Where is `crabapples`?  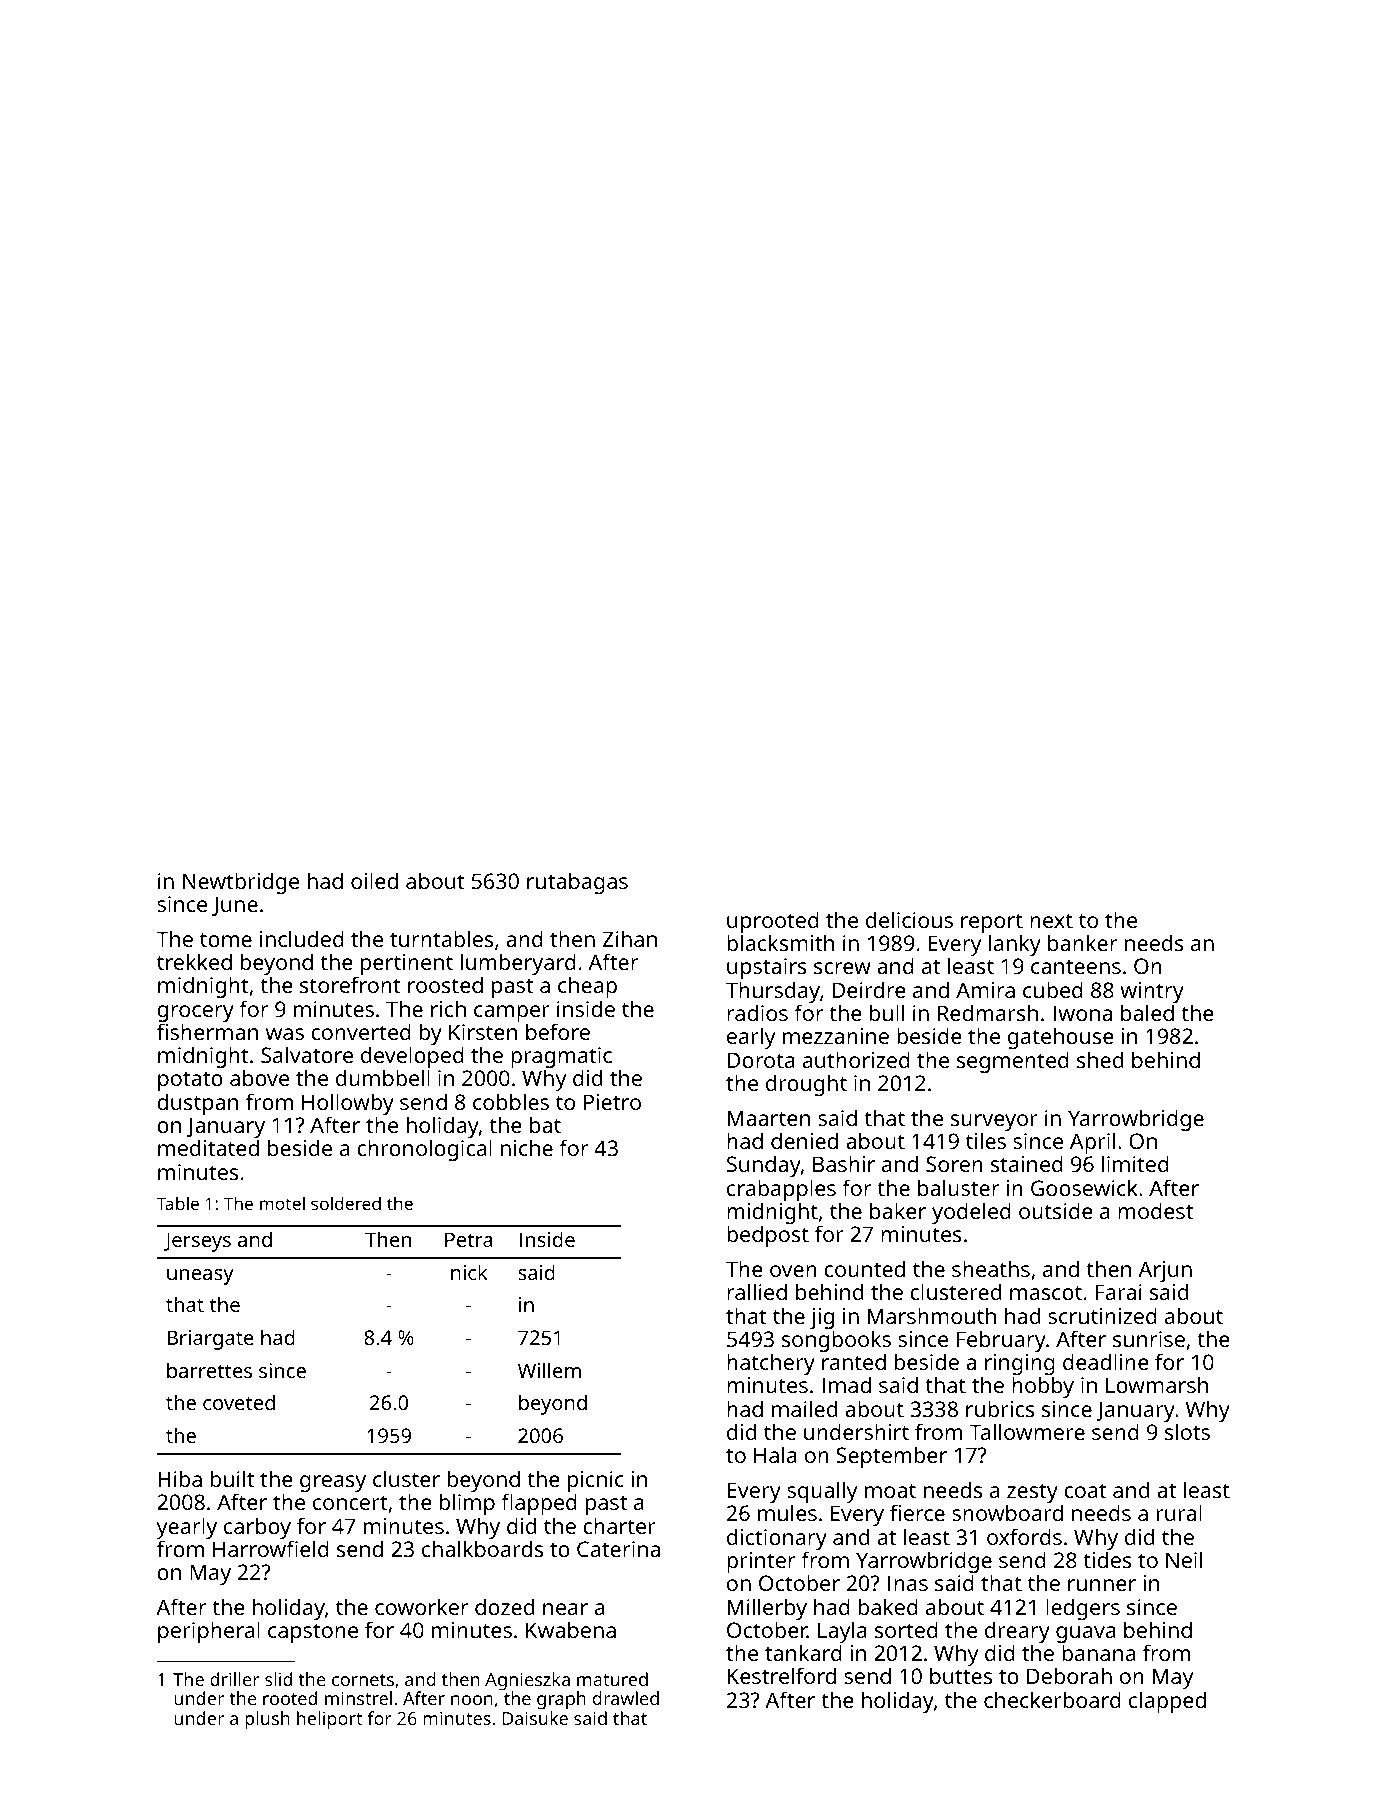 crabapples is located at coordinates (781, 1190).
